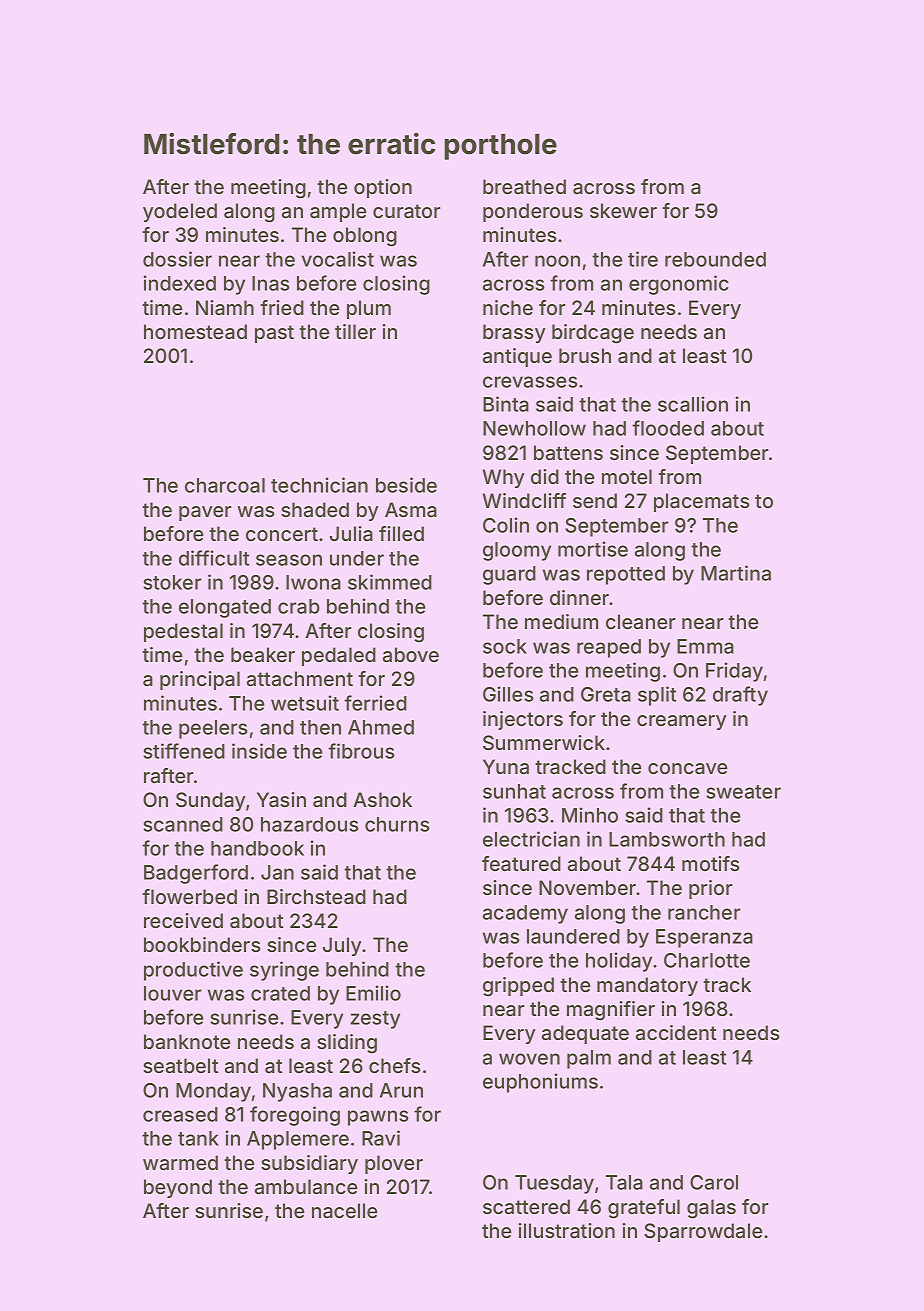  I want to click on inside, so click(259, 751).
